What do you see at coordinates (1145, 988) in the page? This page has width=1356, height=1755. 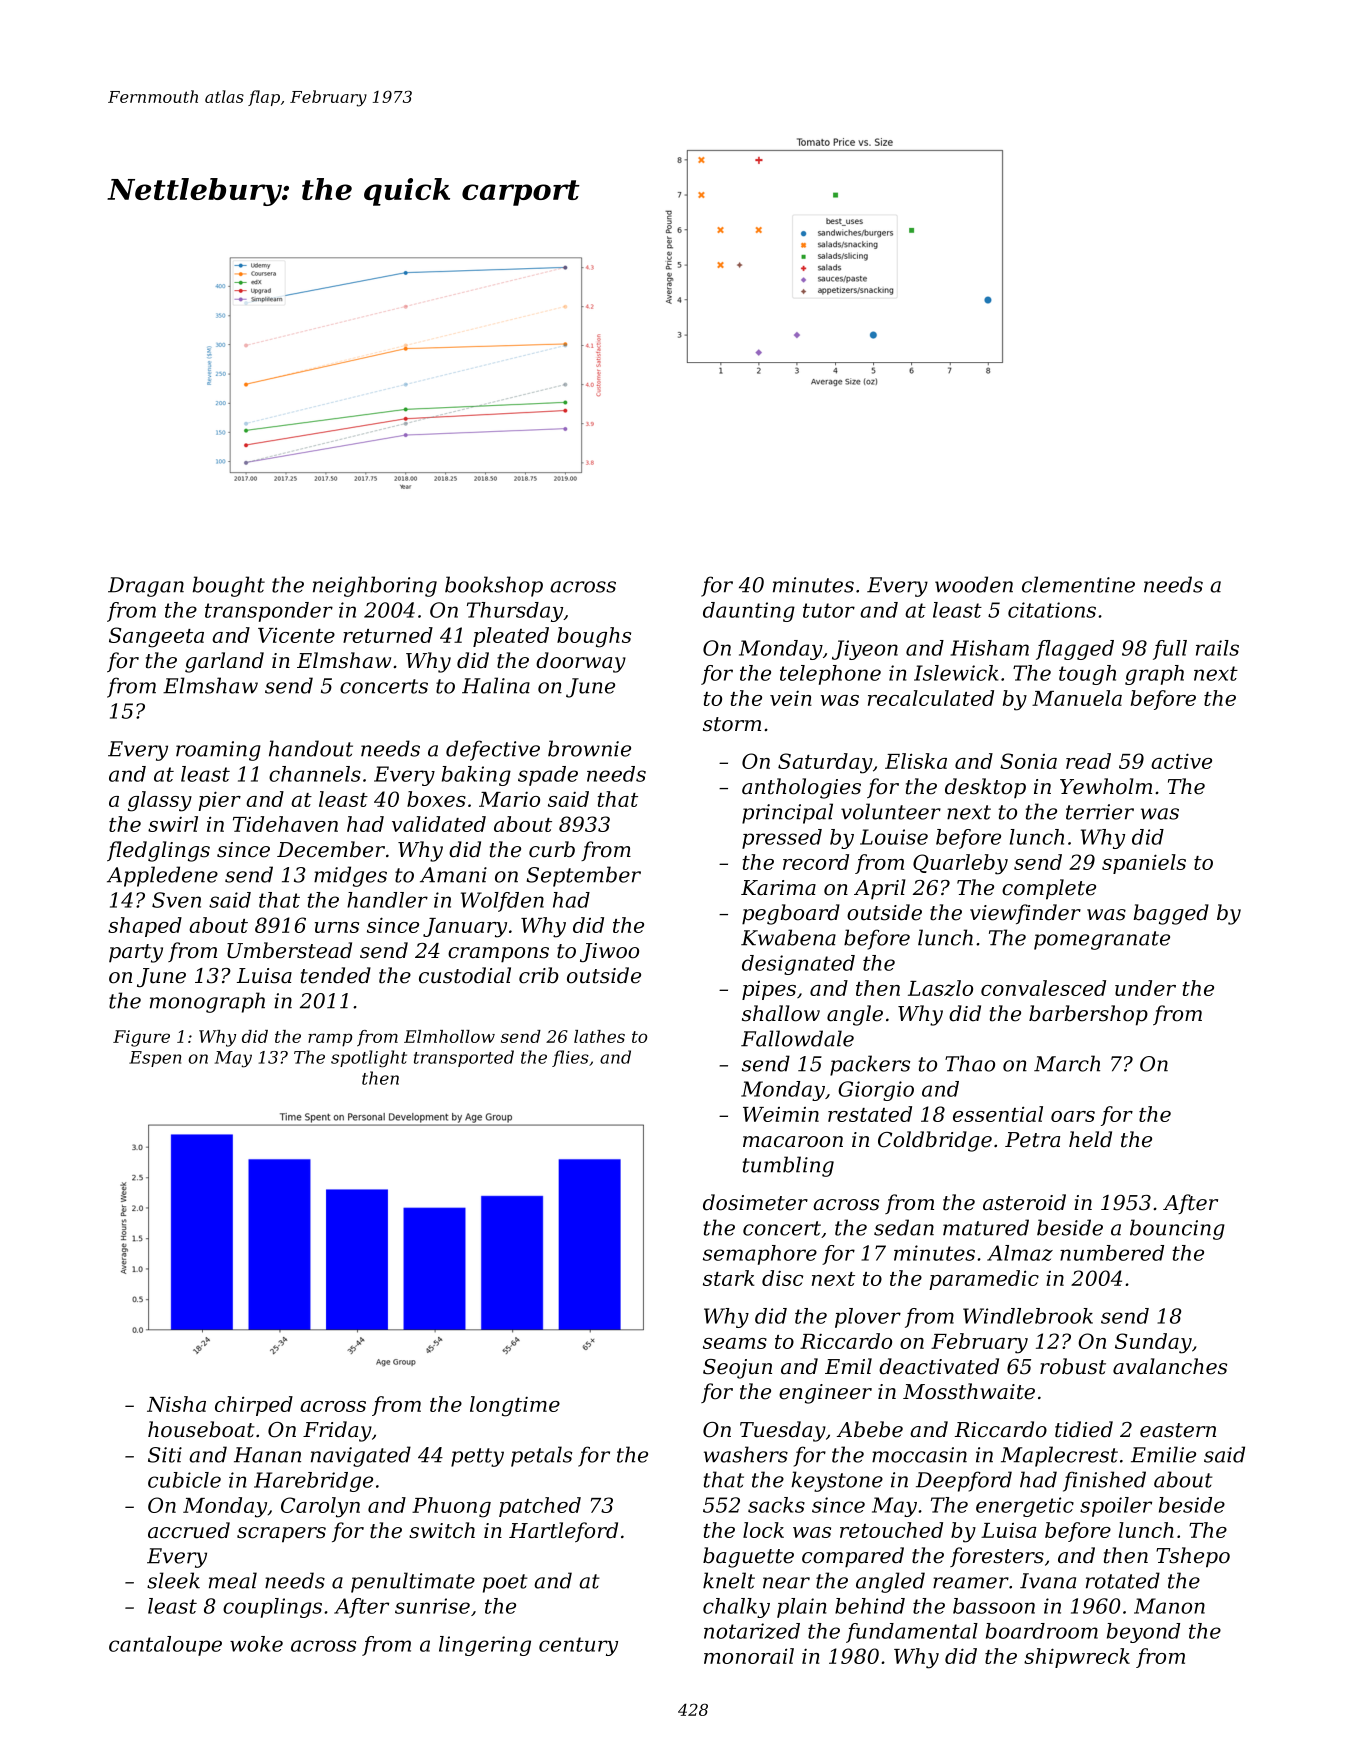 I see `under` at bounding box center [1145, 988].
